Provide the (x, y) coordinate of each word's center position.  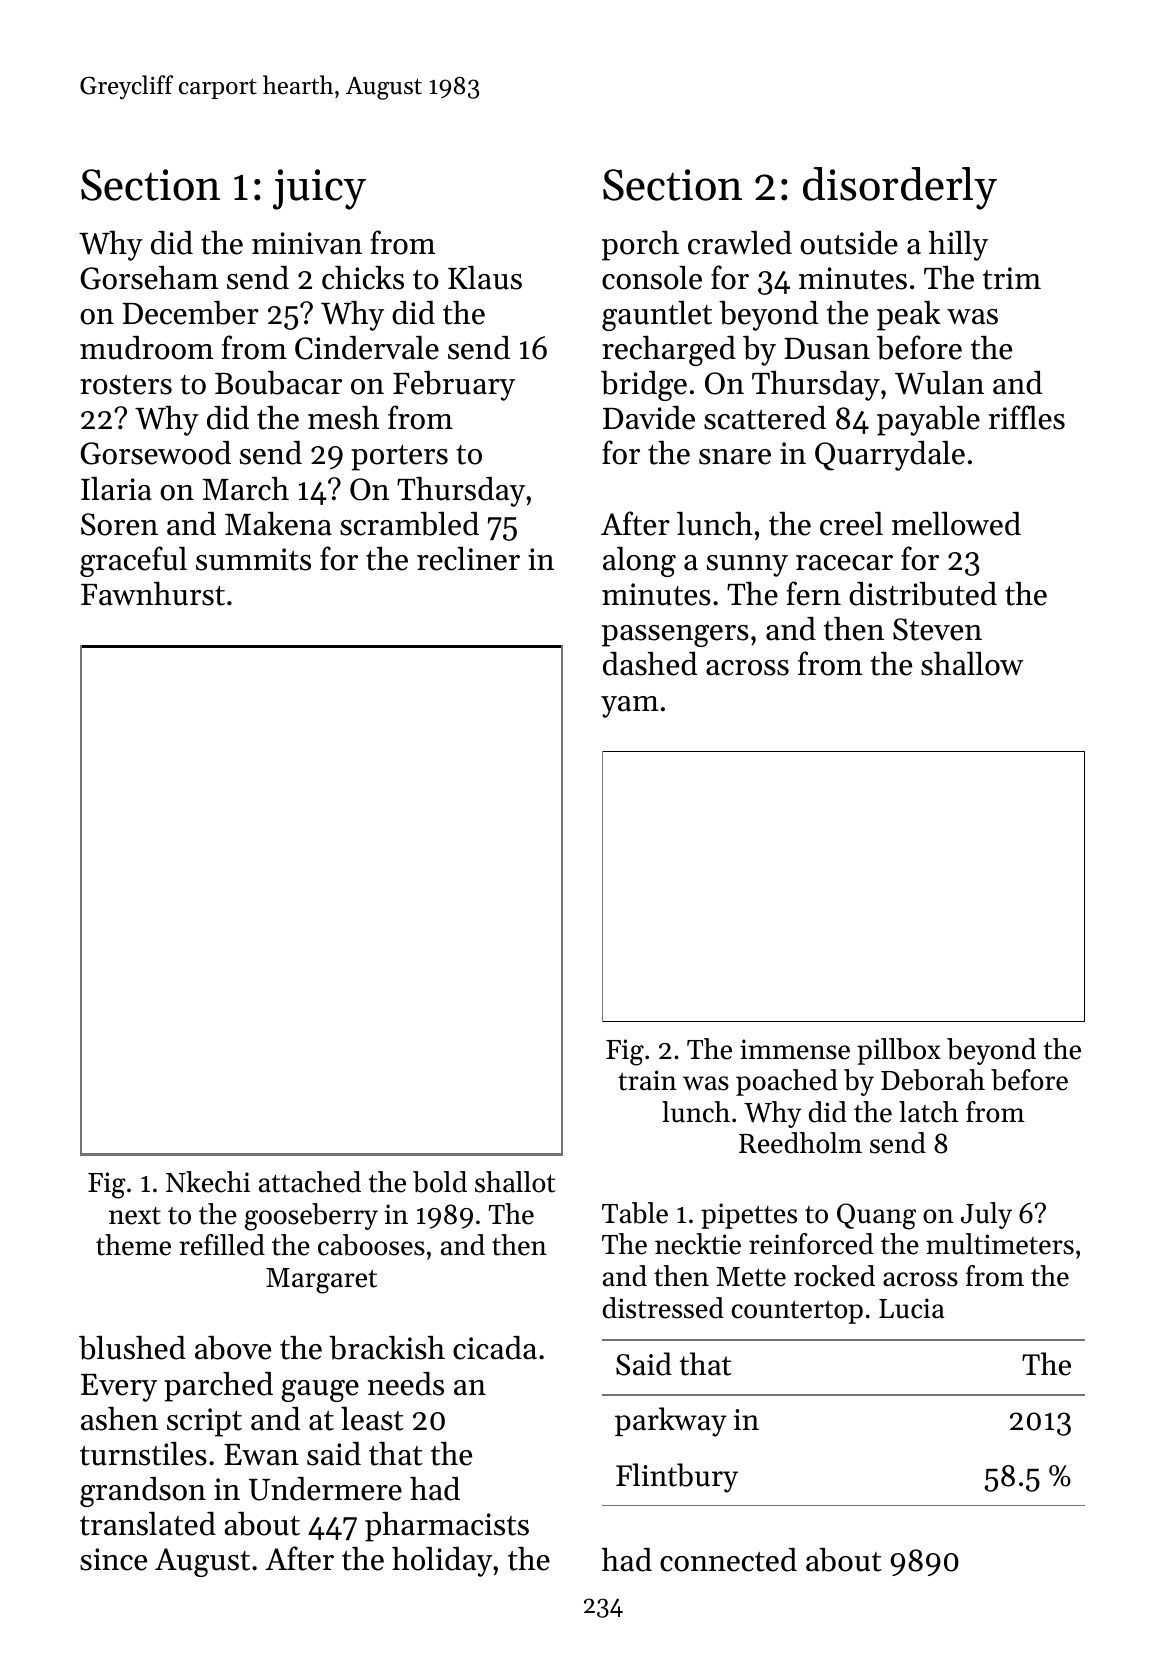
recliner (468, 559)
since (113, 1559)
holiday (442, 1562)
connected (728, 1560)
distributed (923, 594)
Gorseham (150, 278)
